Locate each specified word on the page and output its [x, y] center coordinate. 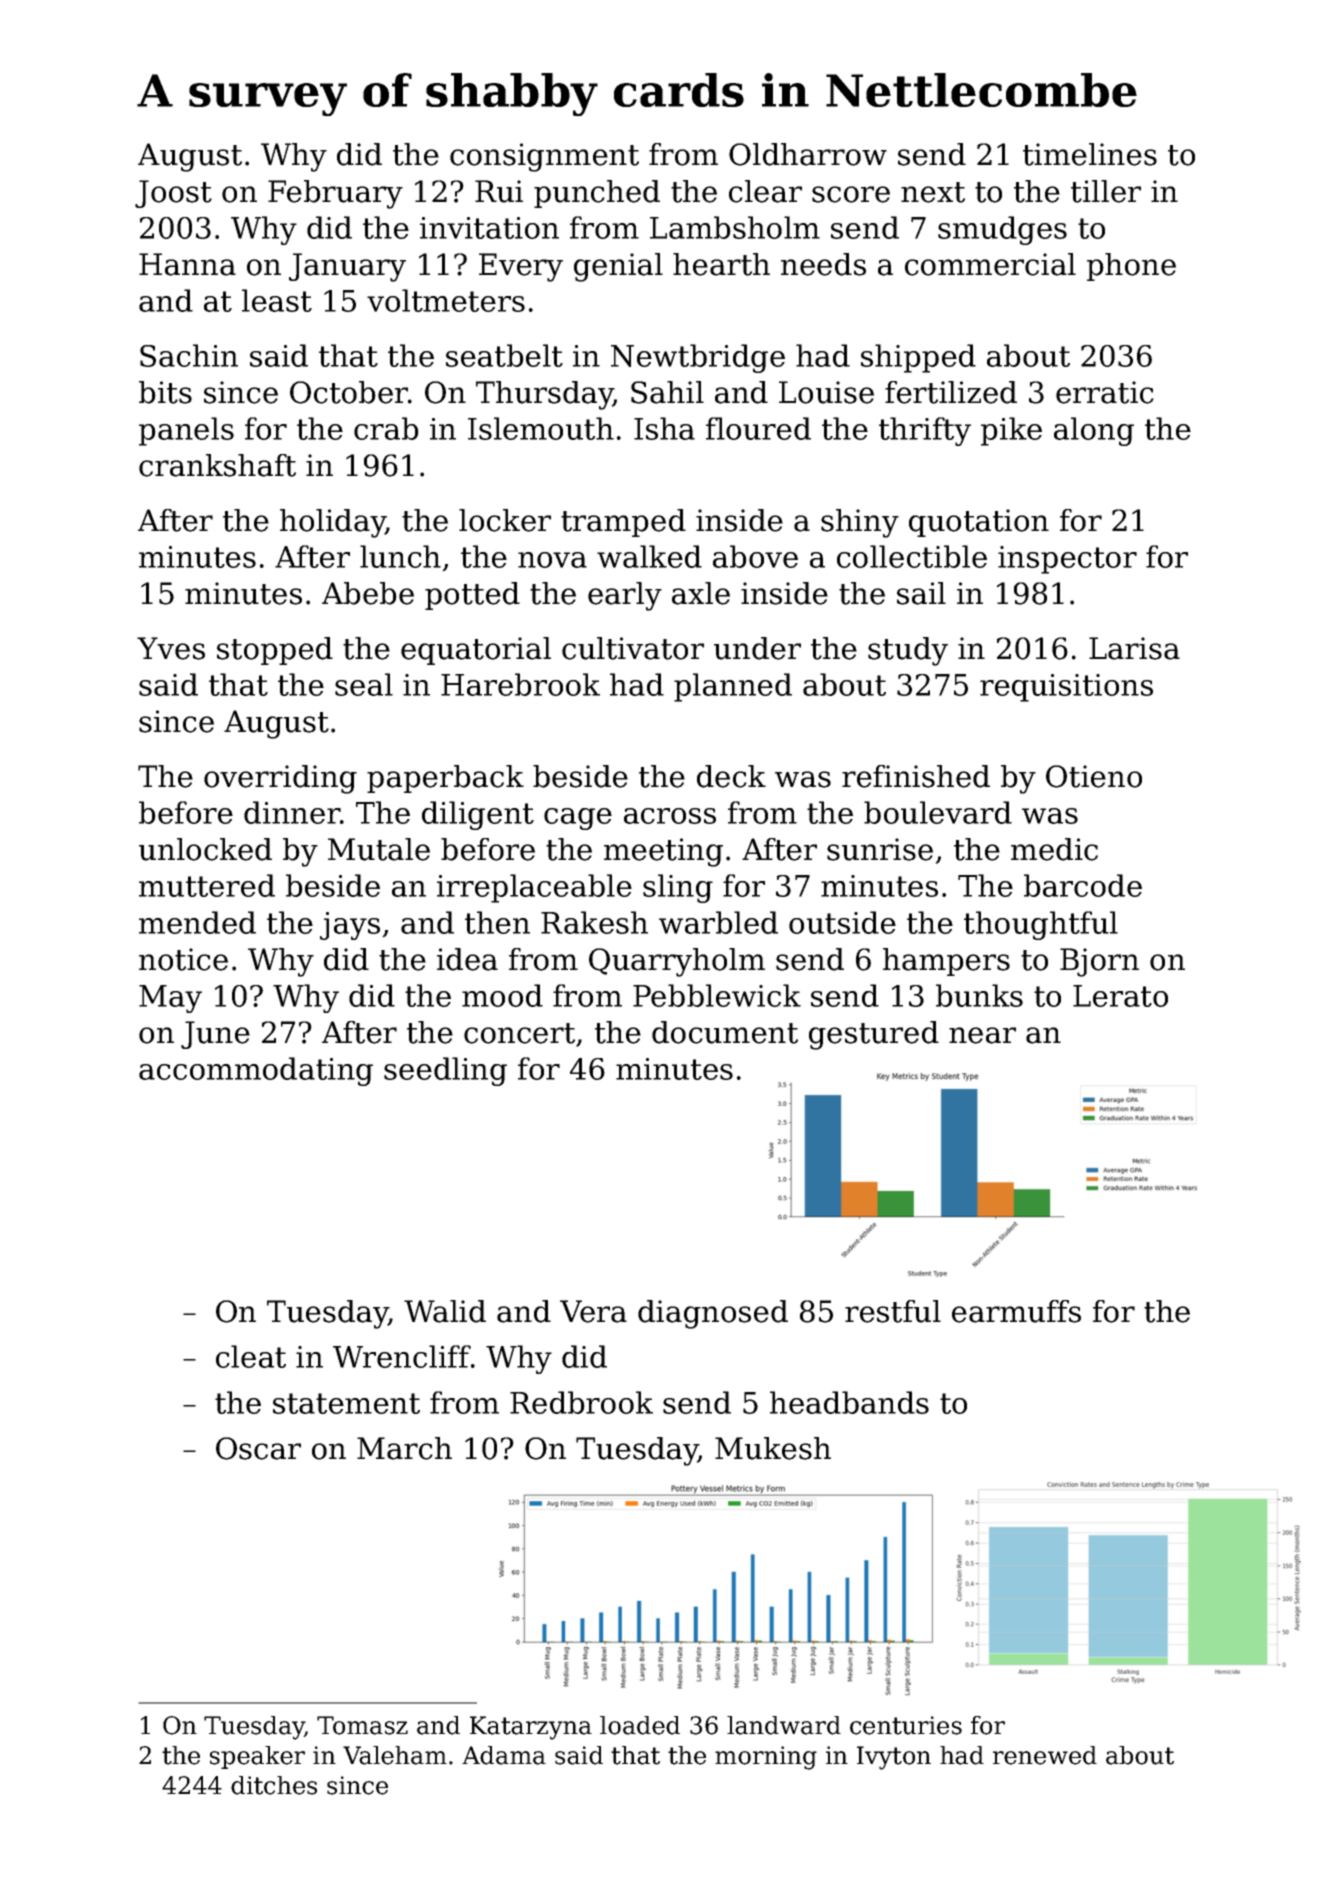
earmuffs [1016, 1311]
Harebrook [520, 684]
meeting [663, 852]
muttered [207, 885]
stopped [275, 651]
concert [519, 1033]
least [277, 300]
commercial [990, 264]
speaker [257, 1757]
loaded [640, 1725]
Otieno [1094, 776]
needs [823, 264]
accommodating [256, 1071]
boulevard [938, 812]
